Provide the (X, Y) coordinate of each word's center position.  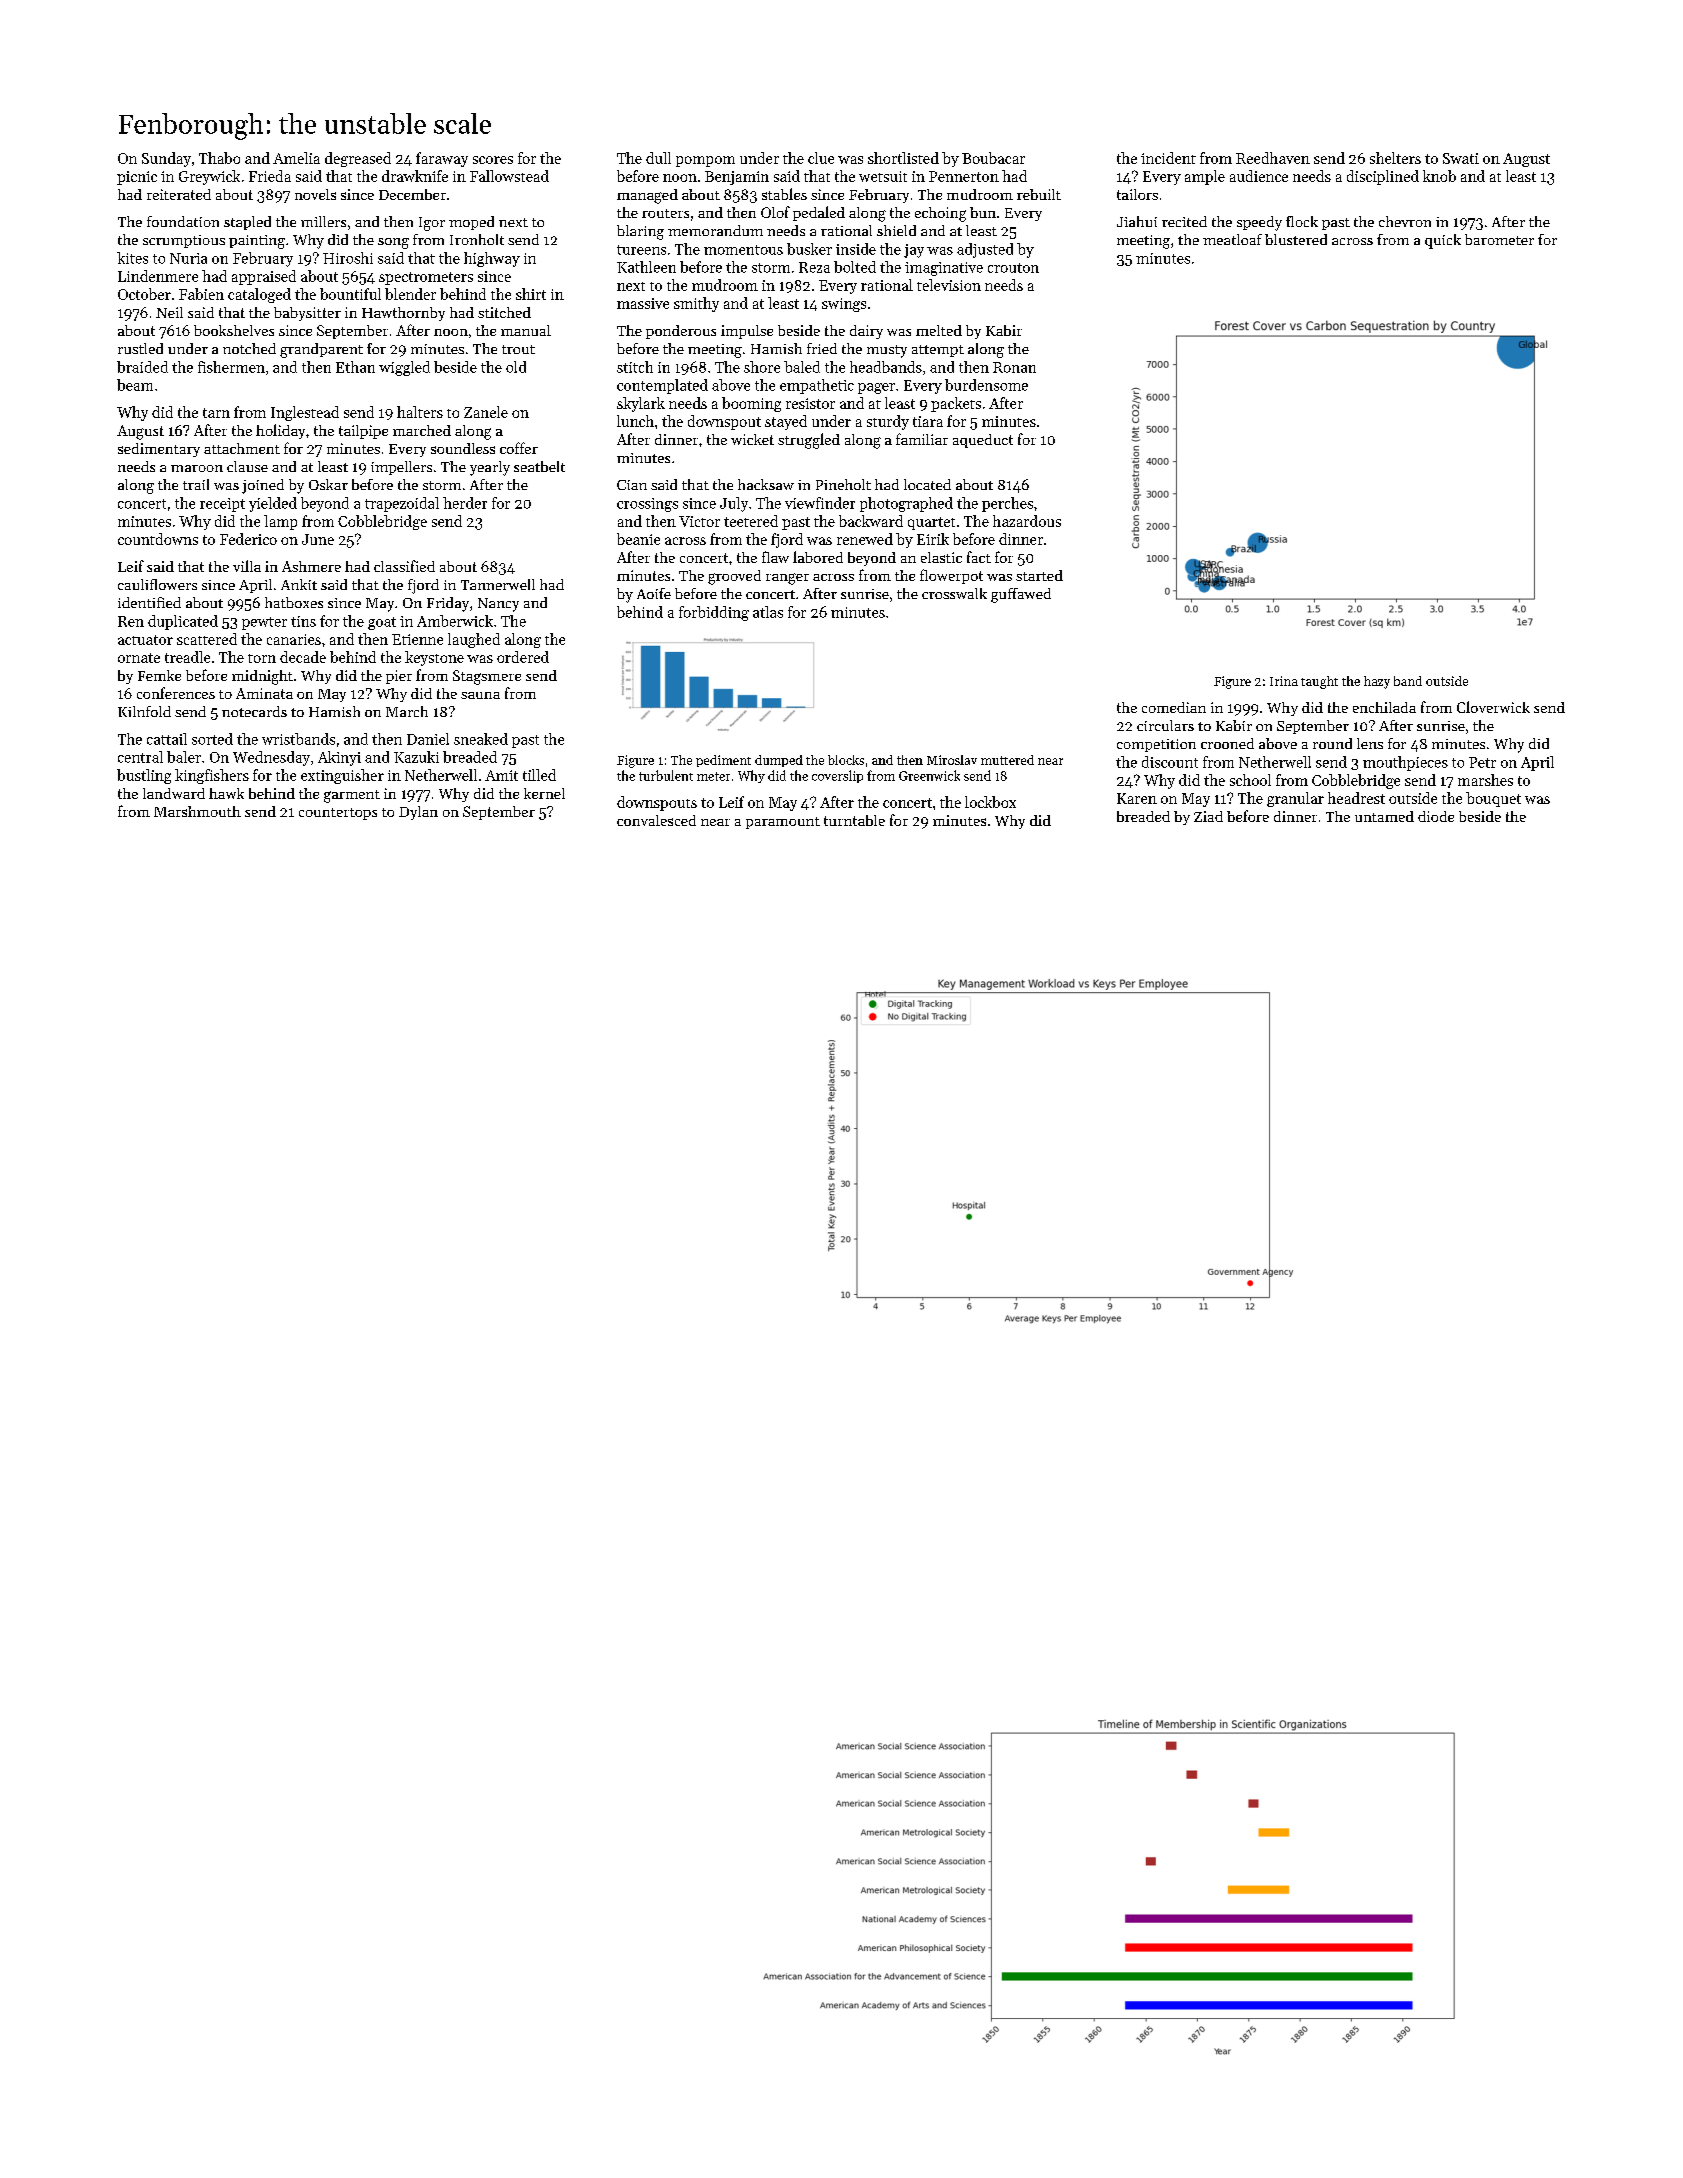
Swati (1461, 158)
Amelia (296, 158)
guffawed (1021, 595)
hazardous (1027, 521)
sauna (480, 695)
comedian (1174, 707)
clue (821, 158)
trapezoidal (402, 504)
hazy (1377, 682)
